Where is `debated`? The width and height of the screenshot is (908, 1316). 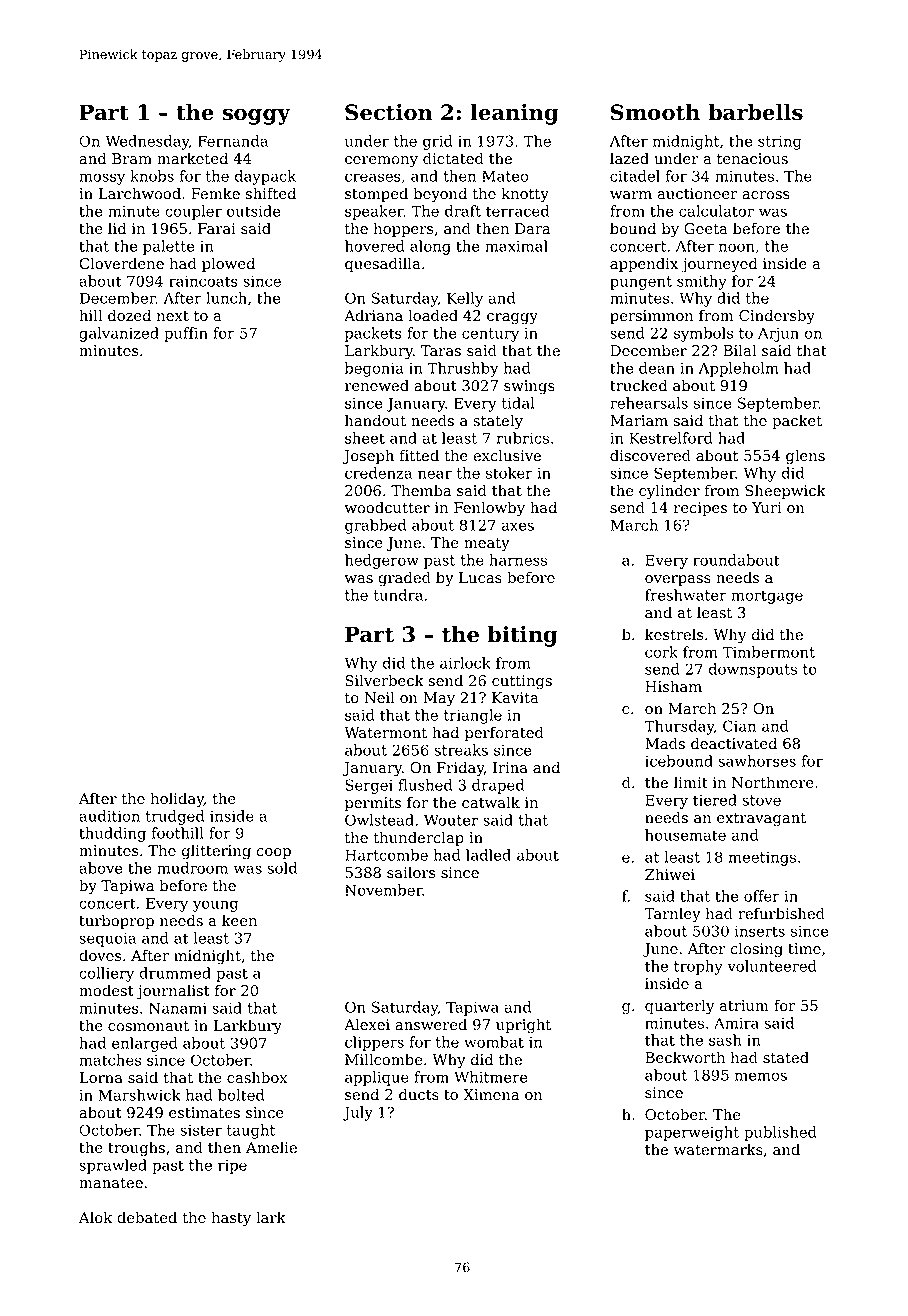
debated is located at coordinates (147, 1217).
